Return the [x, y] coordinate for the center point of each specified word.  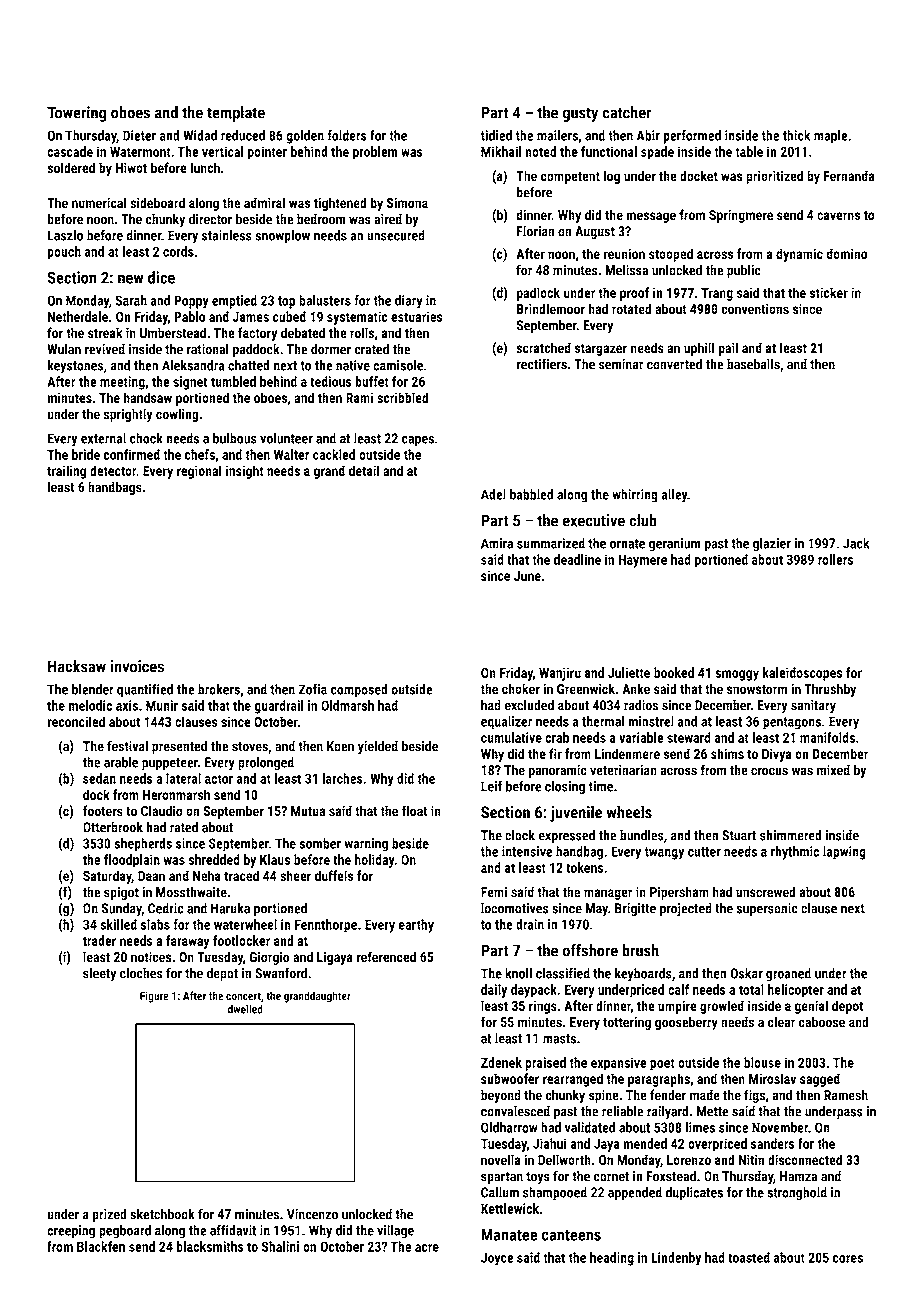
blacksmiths [210, 1246]
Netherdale [78, 316]
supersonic [767, 910]
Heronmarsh [176, 794]
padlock [538, 294]
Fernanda [849, 175]
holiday [375, 861]
